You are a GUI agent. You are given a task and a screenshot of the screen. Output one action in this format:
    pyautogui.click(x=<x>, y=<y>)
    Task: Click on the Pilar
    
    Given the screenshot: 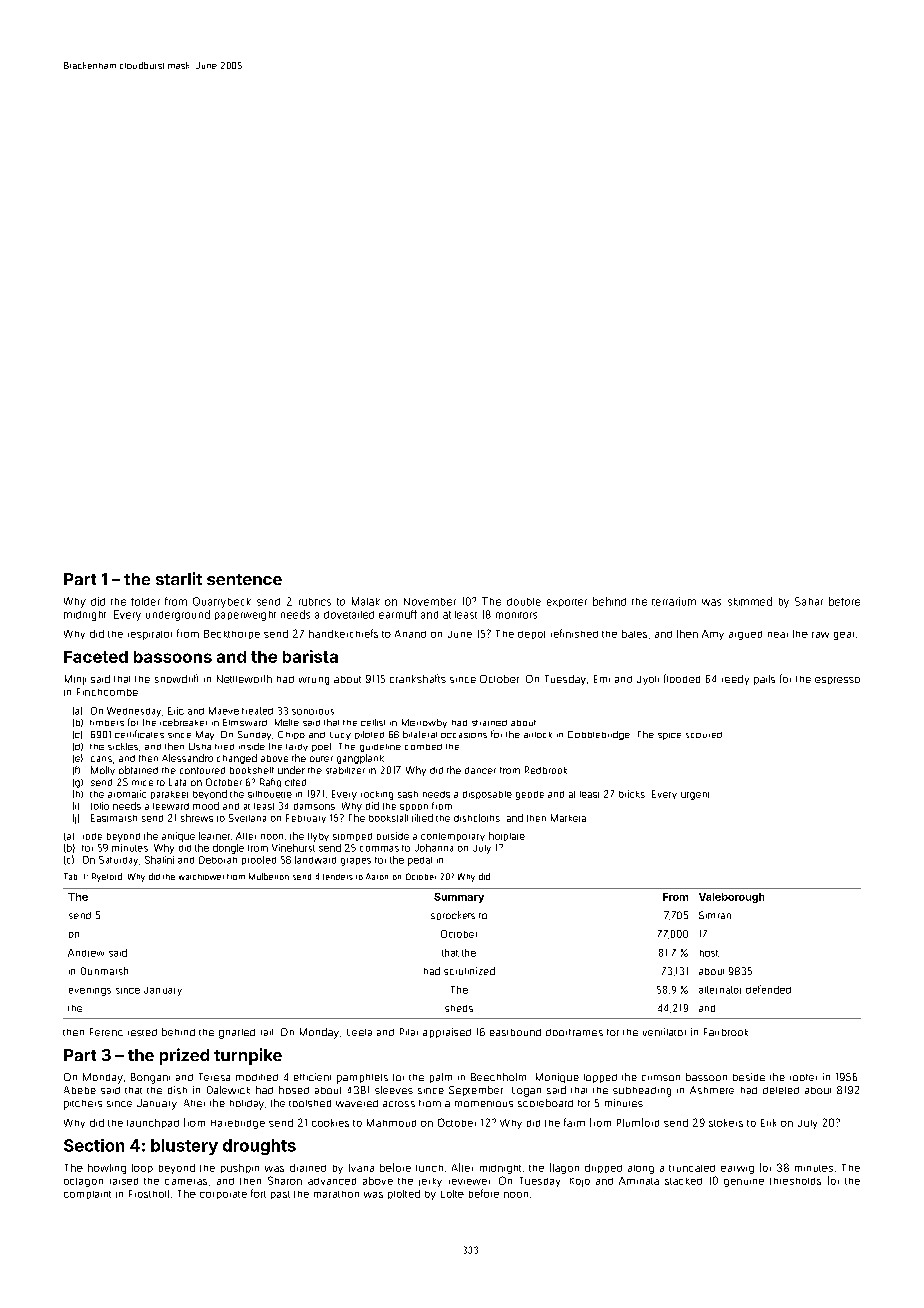 What is the action you would take?
    pyautogui.click(x=409, y=1032)
